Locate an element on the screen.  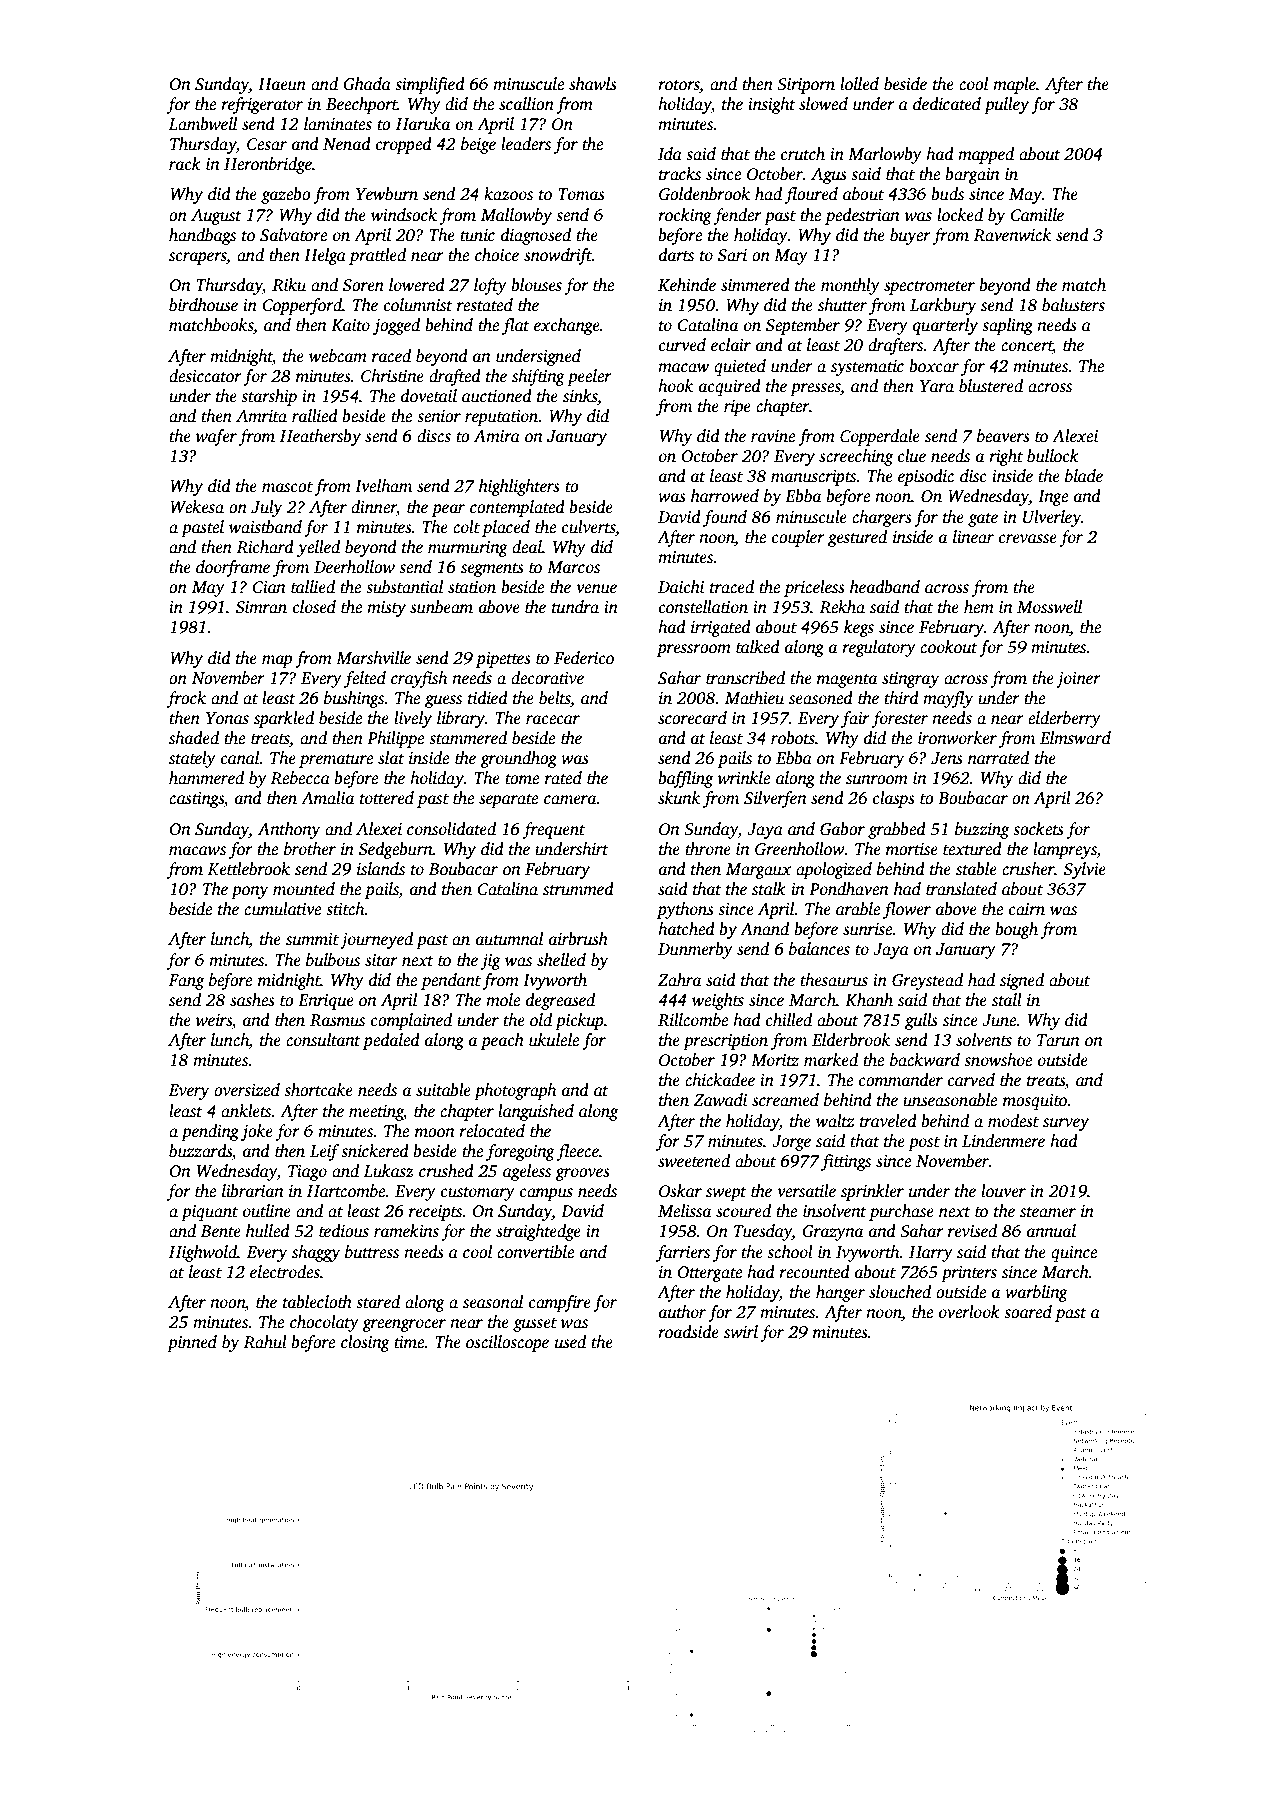
dedicated is located at coordinates (947, 104).
